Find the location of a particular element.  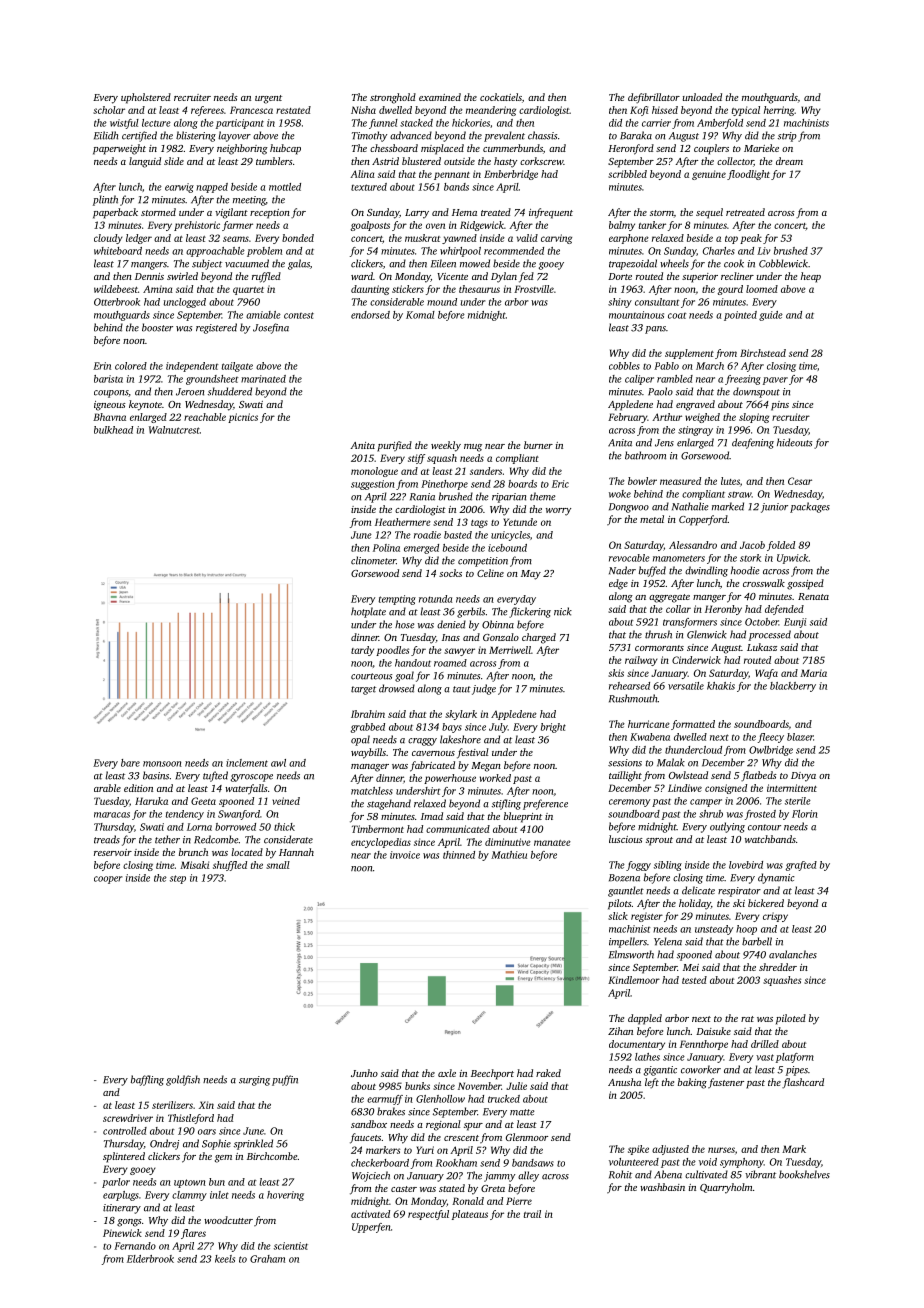

invoice is located at coordinates (405, 855).
